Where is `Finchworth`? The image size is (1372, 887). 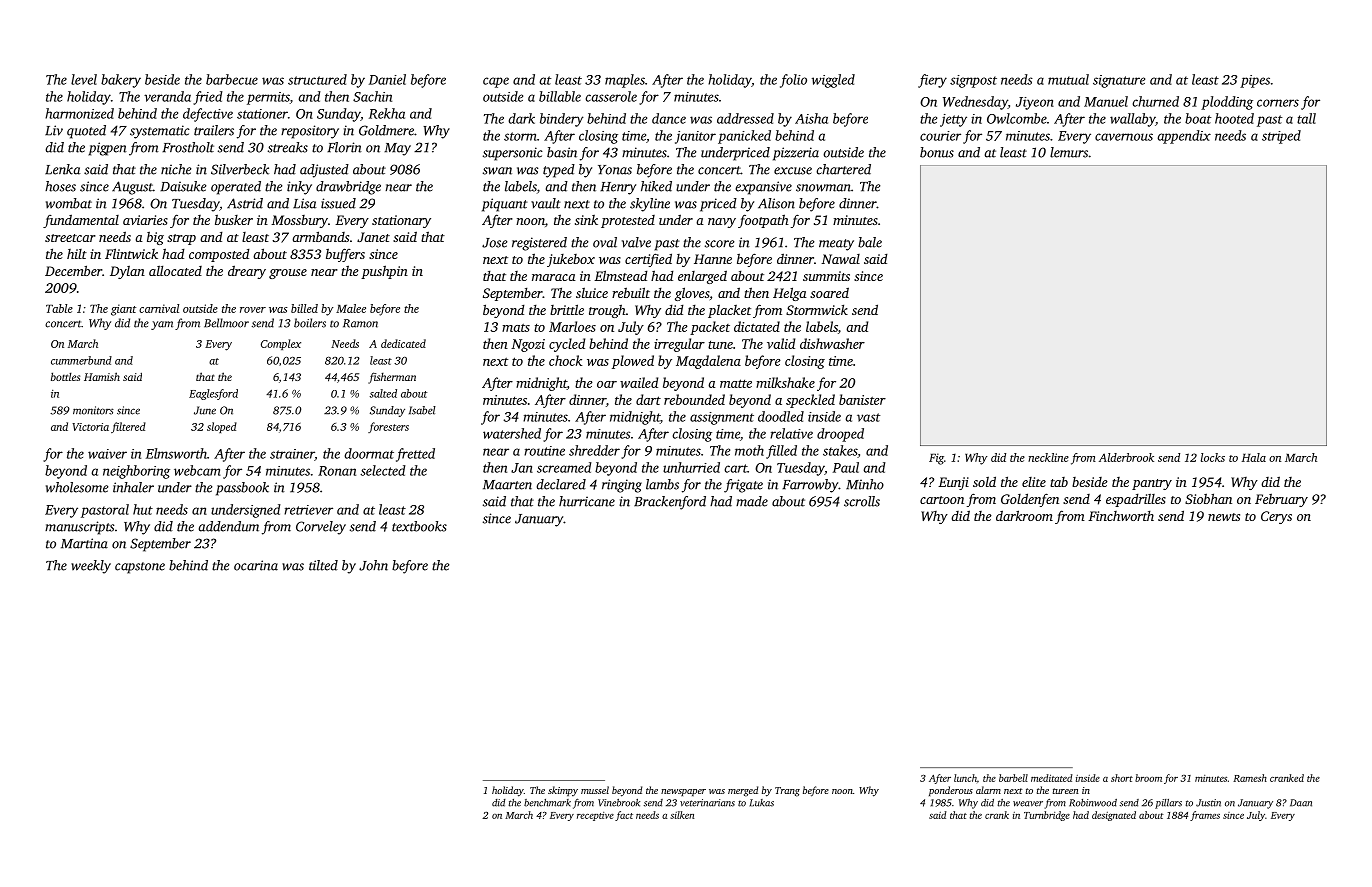 Finchworth is located at coordinates (1121, 516).
